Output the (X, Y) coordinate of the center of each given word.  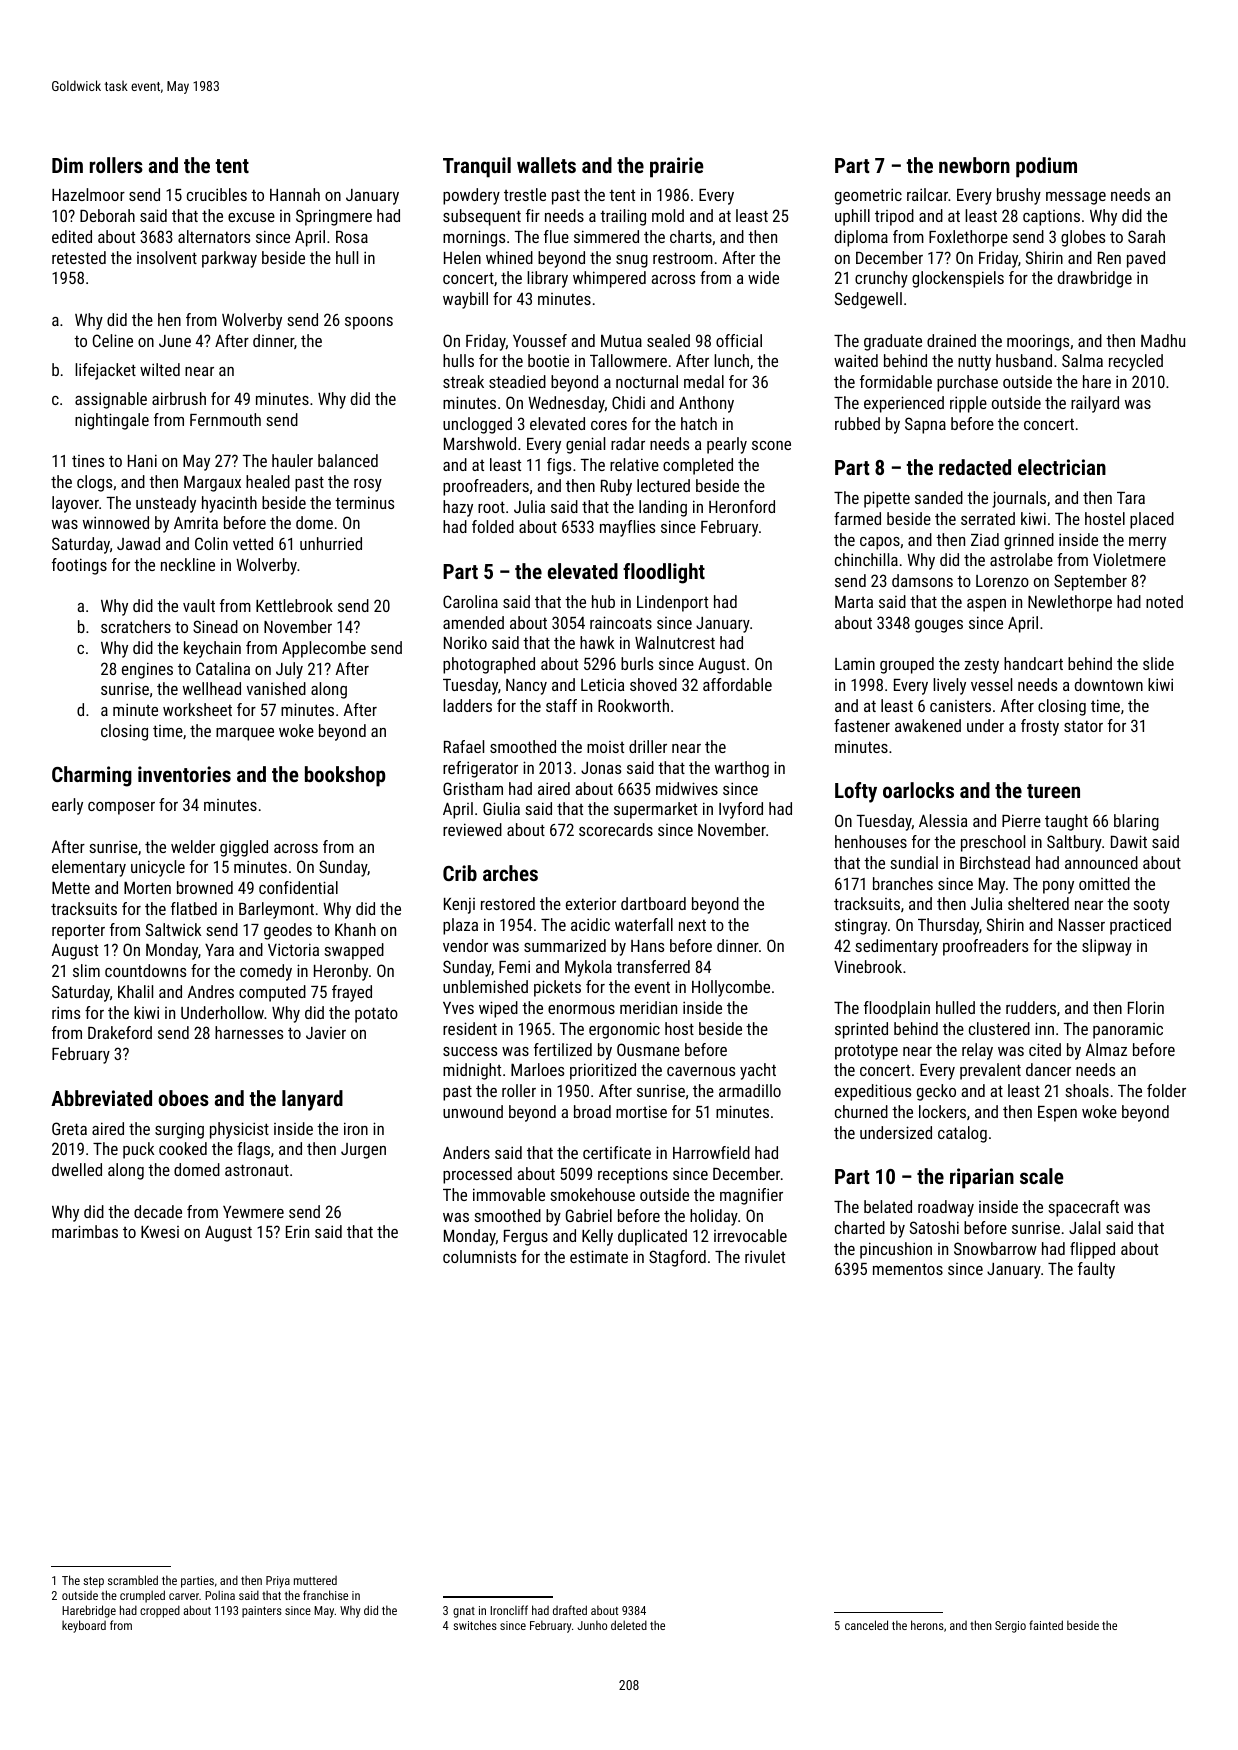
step (93, 1582)
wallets (546, 165)
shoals (1087, 1090)
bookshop (345, 776)
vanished (276, 688)
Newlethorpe (1070, 603)
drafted (570, 1610)
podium (1046, 167)
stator (1083, 726)
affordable (737, 684)
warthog (742, 769)
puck (139, 1150)
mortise (641, 1111)
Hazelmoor (88, 194)
